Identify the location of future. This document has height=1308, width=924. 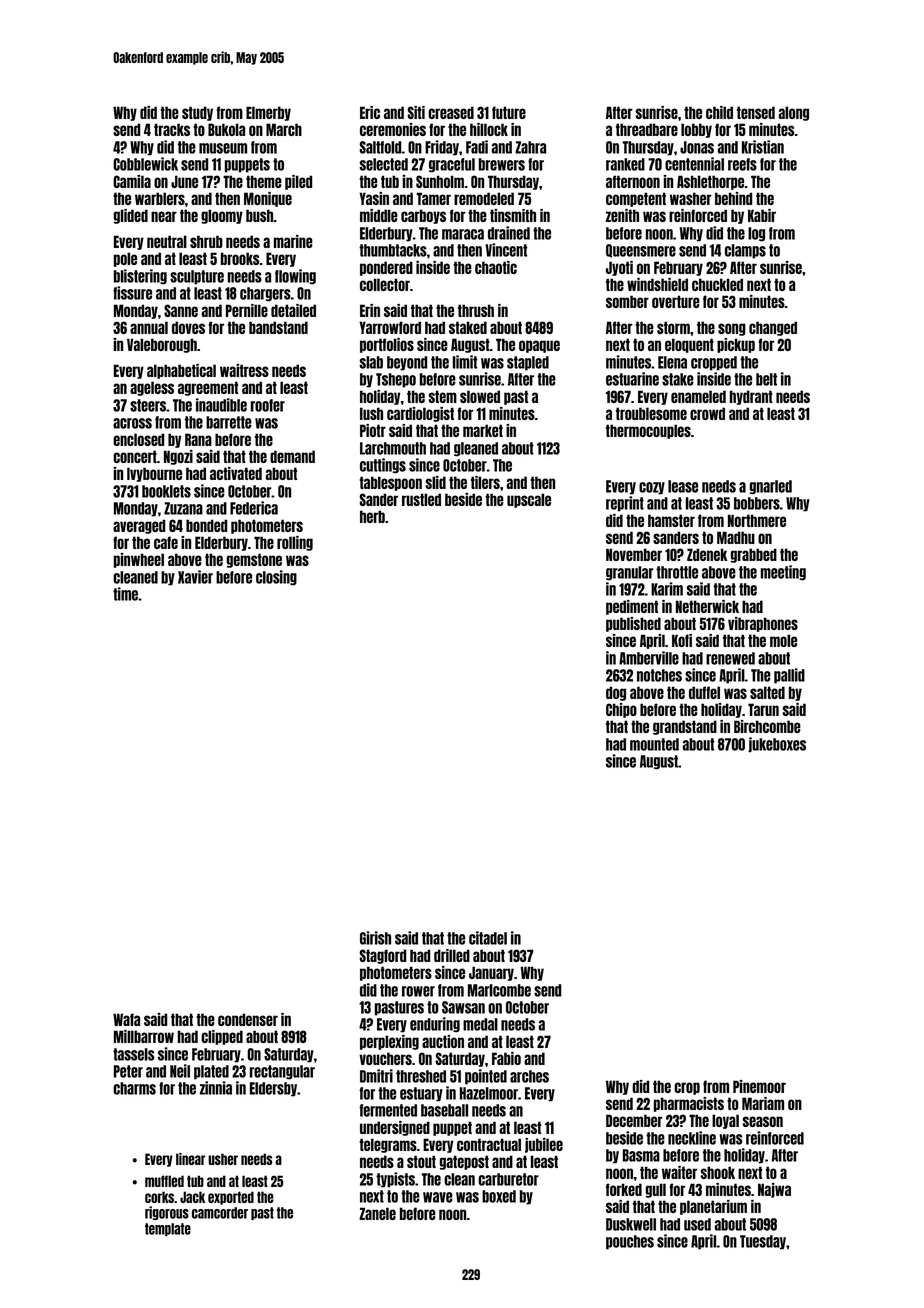
(509, 112).
